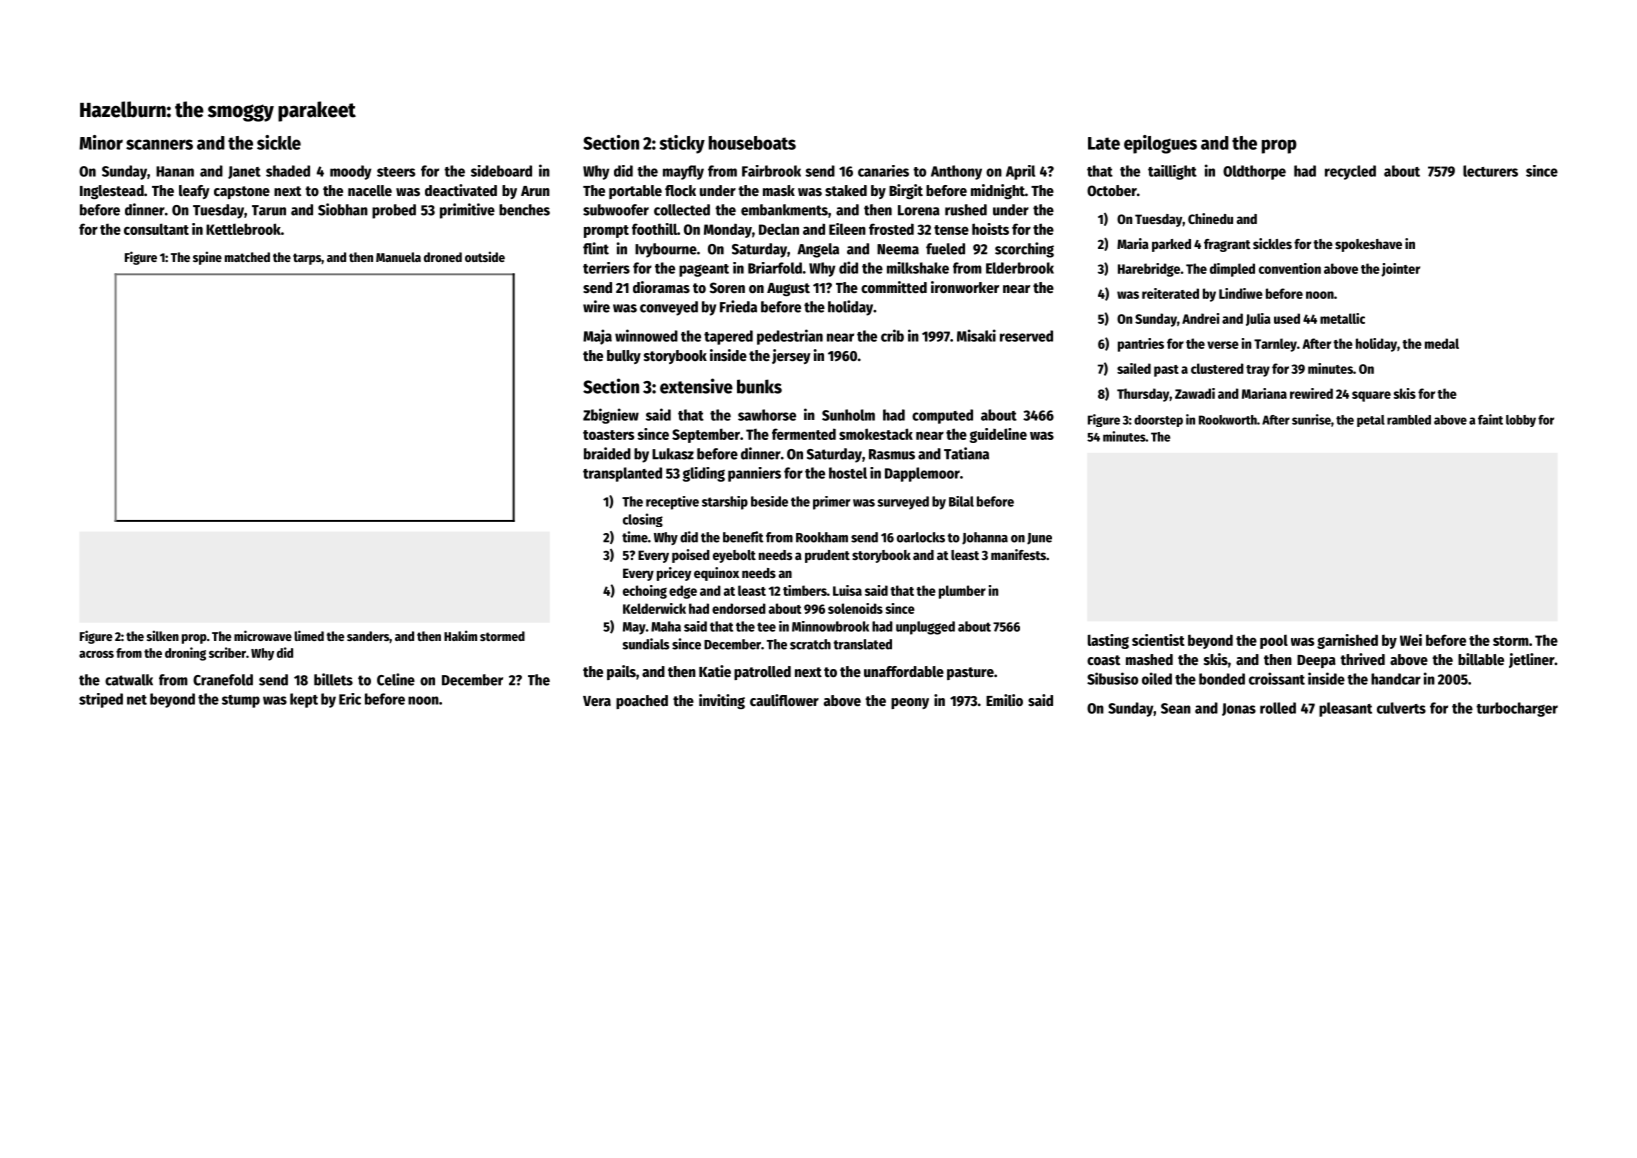 The height and width of the page is (1158, 1637). I want to click on Chinedu, so click(1210, 218).
